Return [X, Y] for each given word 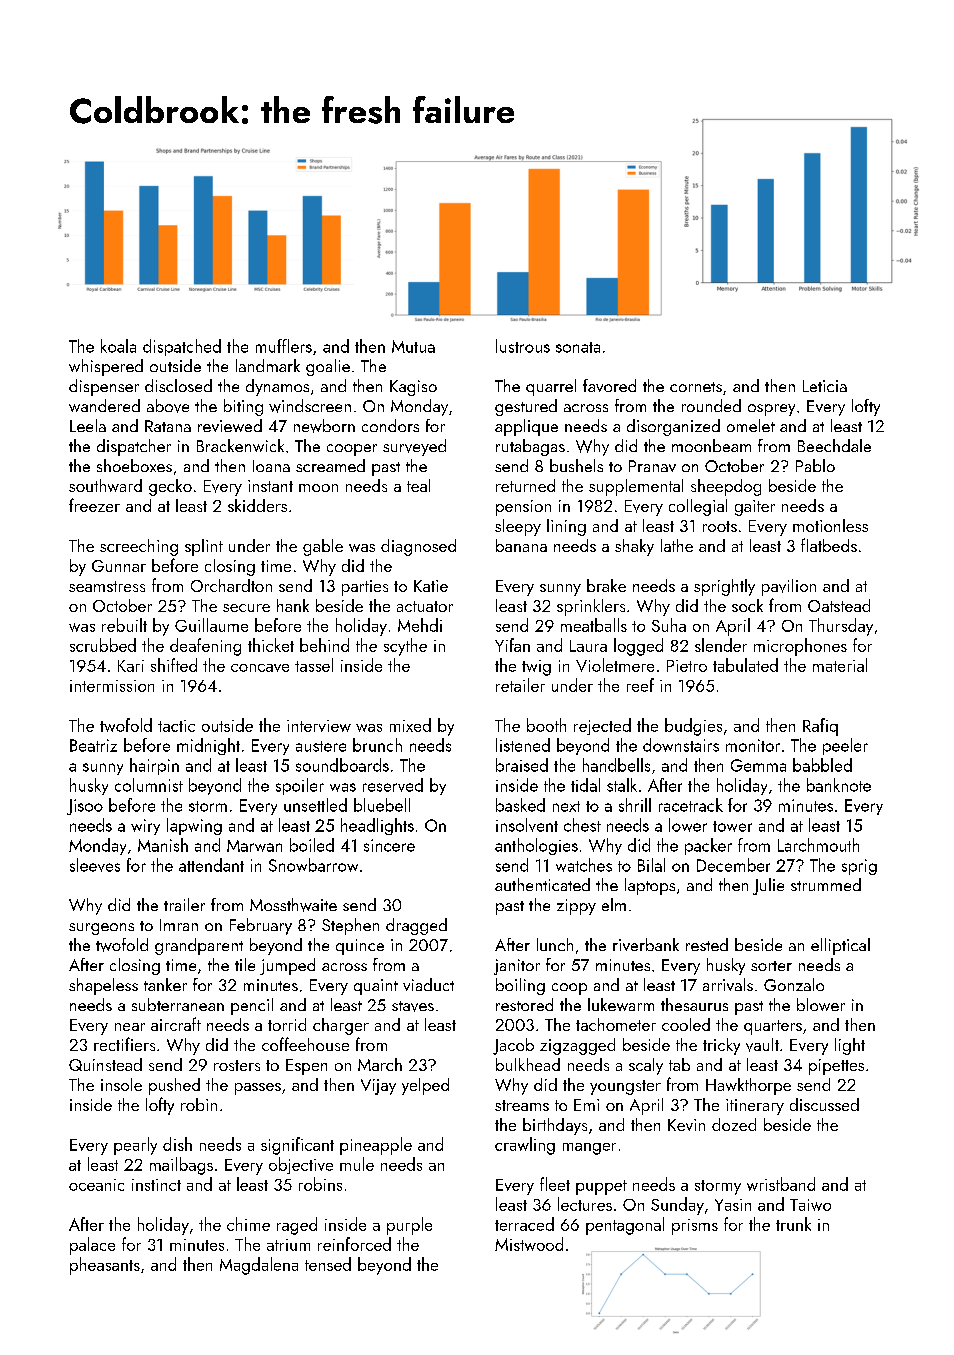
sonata [578, 347]
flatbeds [829, 545]
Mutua [413, 346]
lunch [555, 944]
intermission [112, 686]
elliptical [840, 946]
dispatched [182, 347]
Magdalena [259, 1266]
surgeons [101, 929]
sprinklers [591, 607]
